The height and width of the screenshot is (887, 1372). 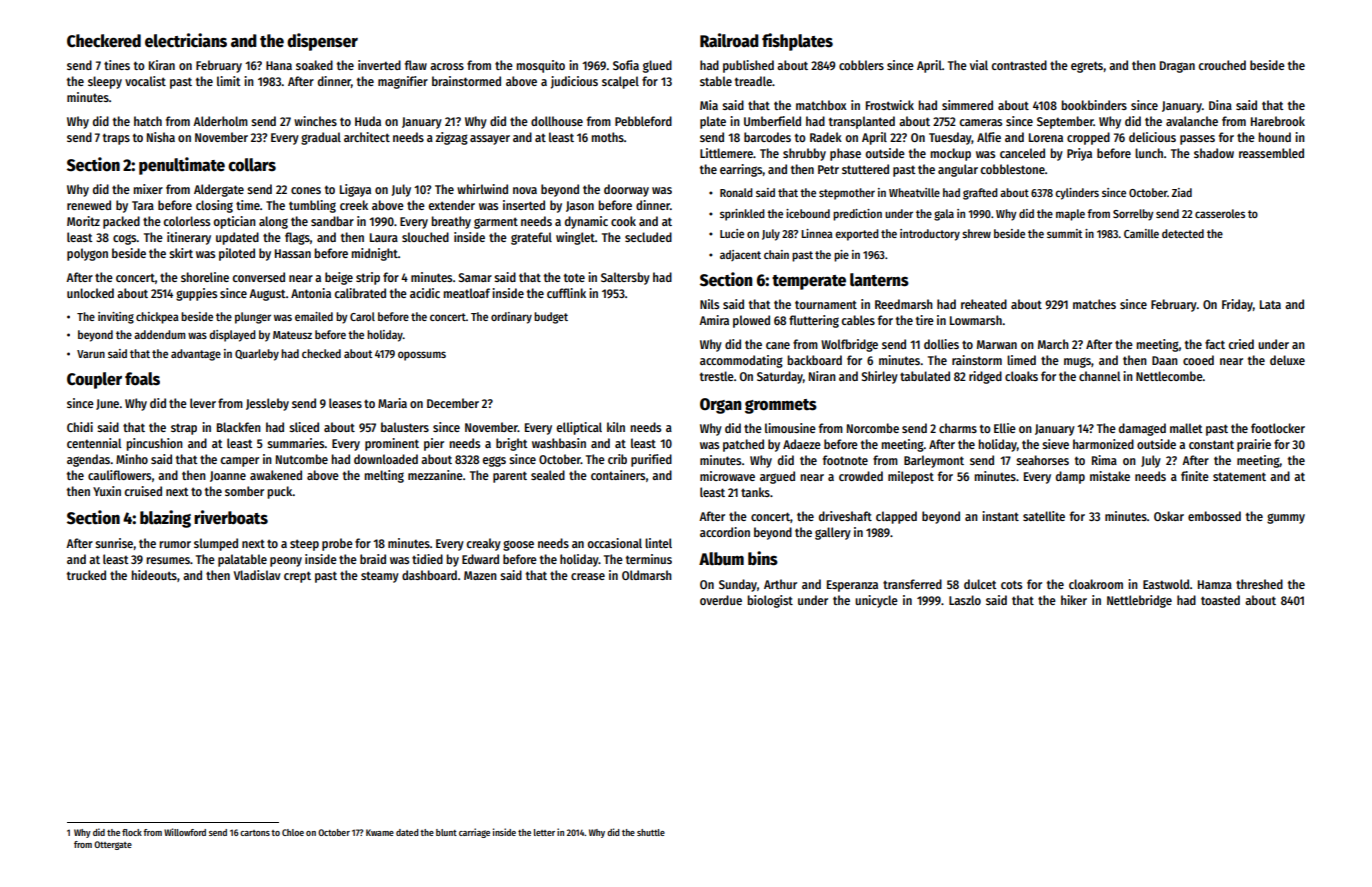 I want to click on centennial, so click(x=94, y=443).
